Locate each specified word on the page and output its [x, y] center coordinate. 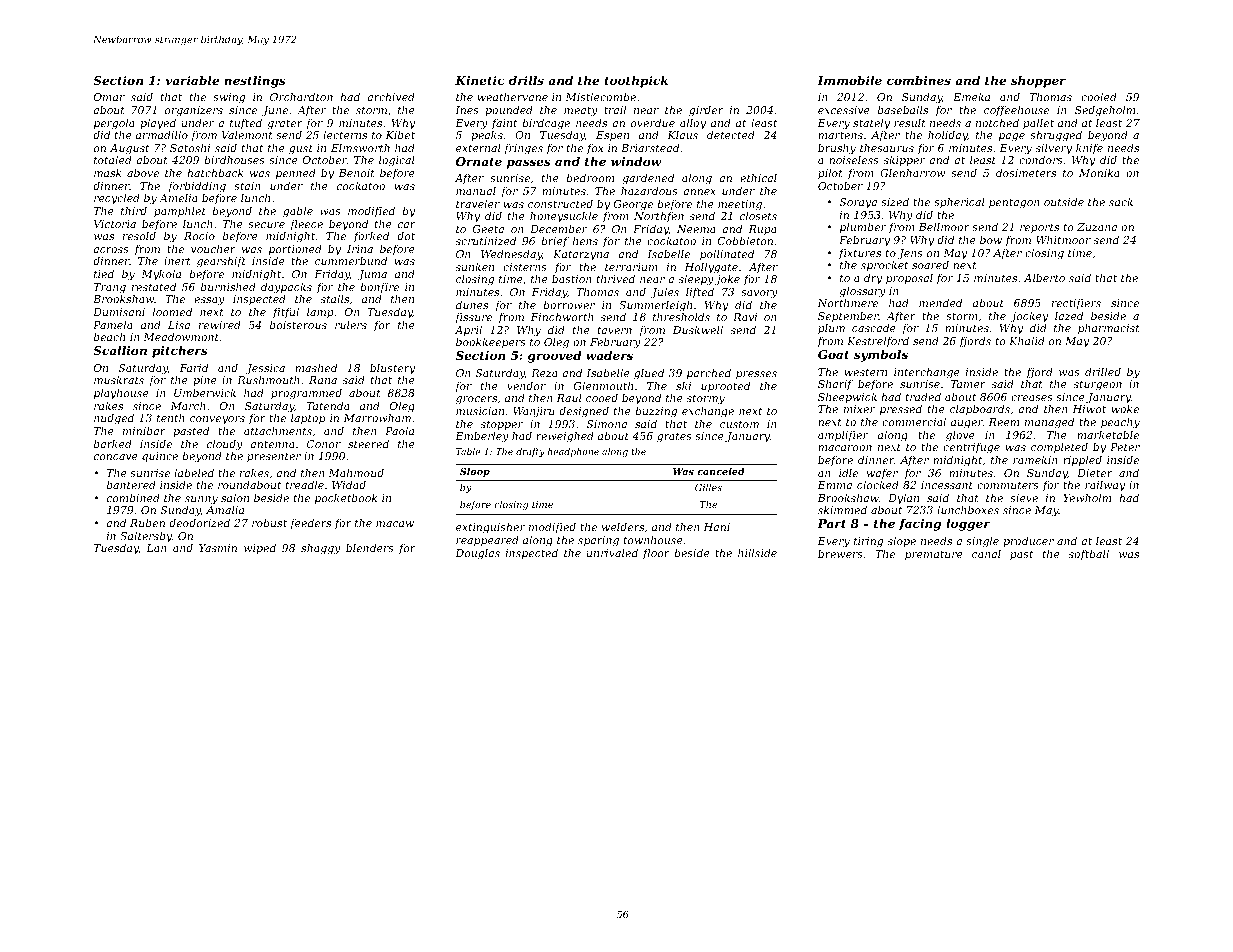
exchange [708, 412]
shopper [1038, 82]
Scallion [120, 350]
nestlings [255, 82]
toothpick [636, 82]
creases [1032, 398]
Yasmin [218, 548]
